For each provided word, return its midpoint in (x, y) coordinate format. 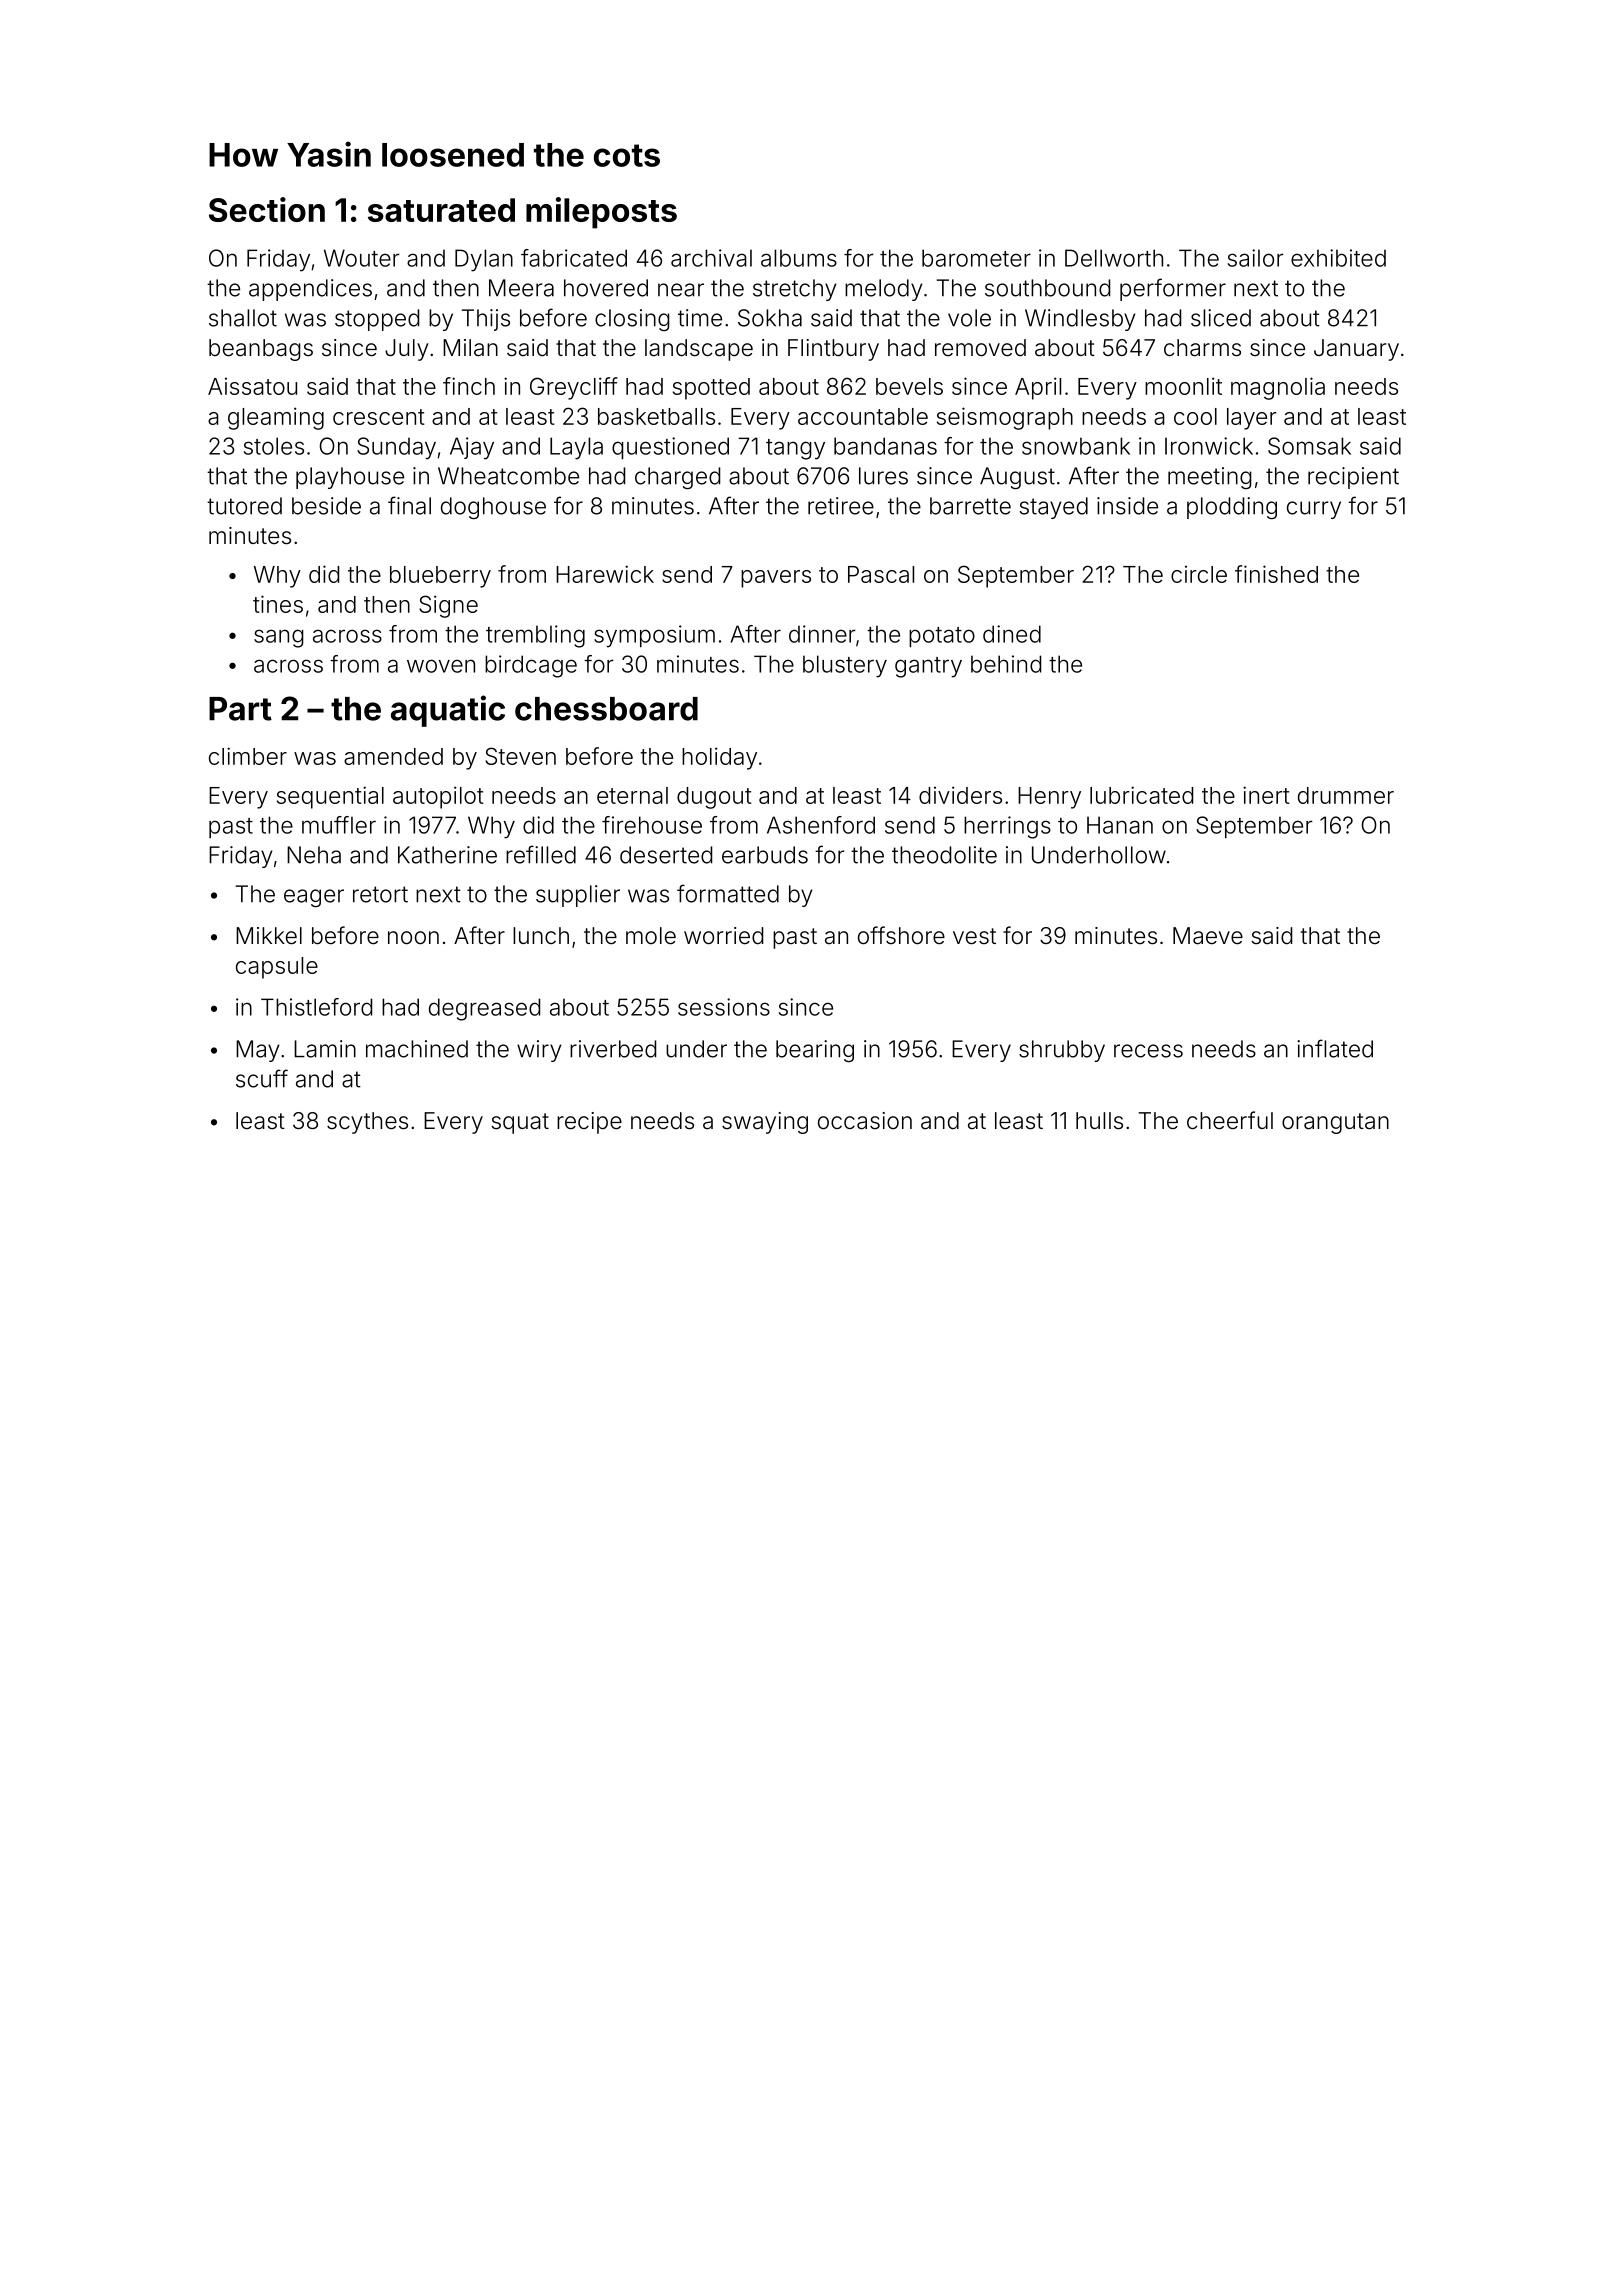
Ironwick (1209, 446)
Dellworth (1114, 258)
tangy (795, 449)
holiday (719, 758)
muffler (339, 825)
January (1356, 350)
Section (267, 209)
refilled (541, 854)
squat (520, 1123)
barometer (976, 258)
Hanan (1120, 825)
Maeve (1208, 936)
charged (677, 478)
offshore (901, 935)
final (409, 505)
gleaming (276, 418)
